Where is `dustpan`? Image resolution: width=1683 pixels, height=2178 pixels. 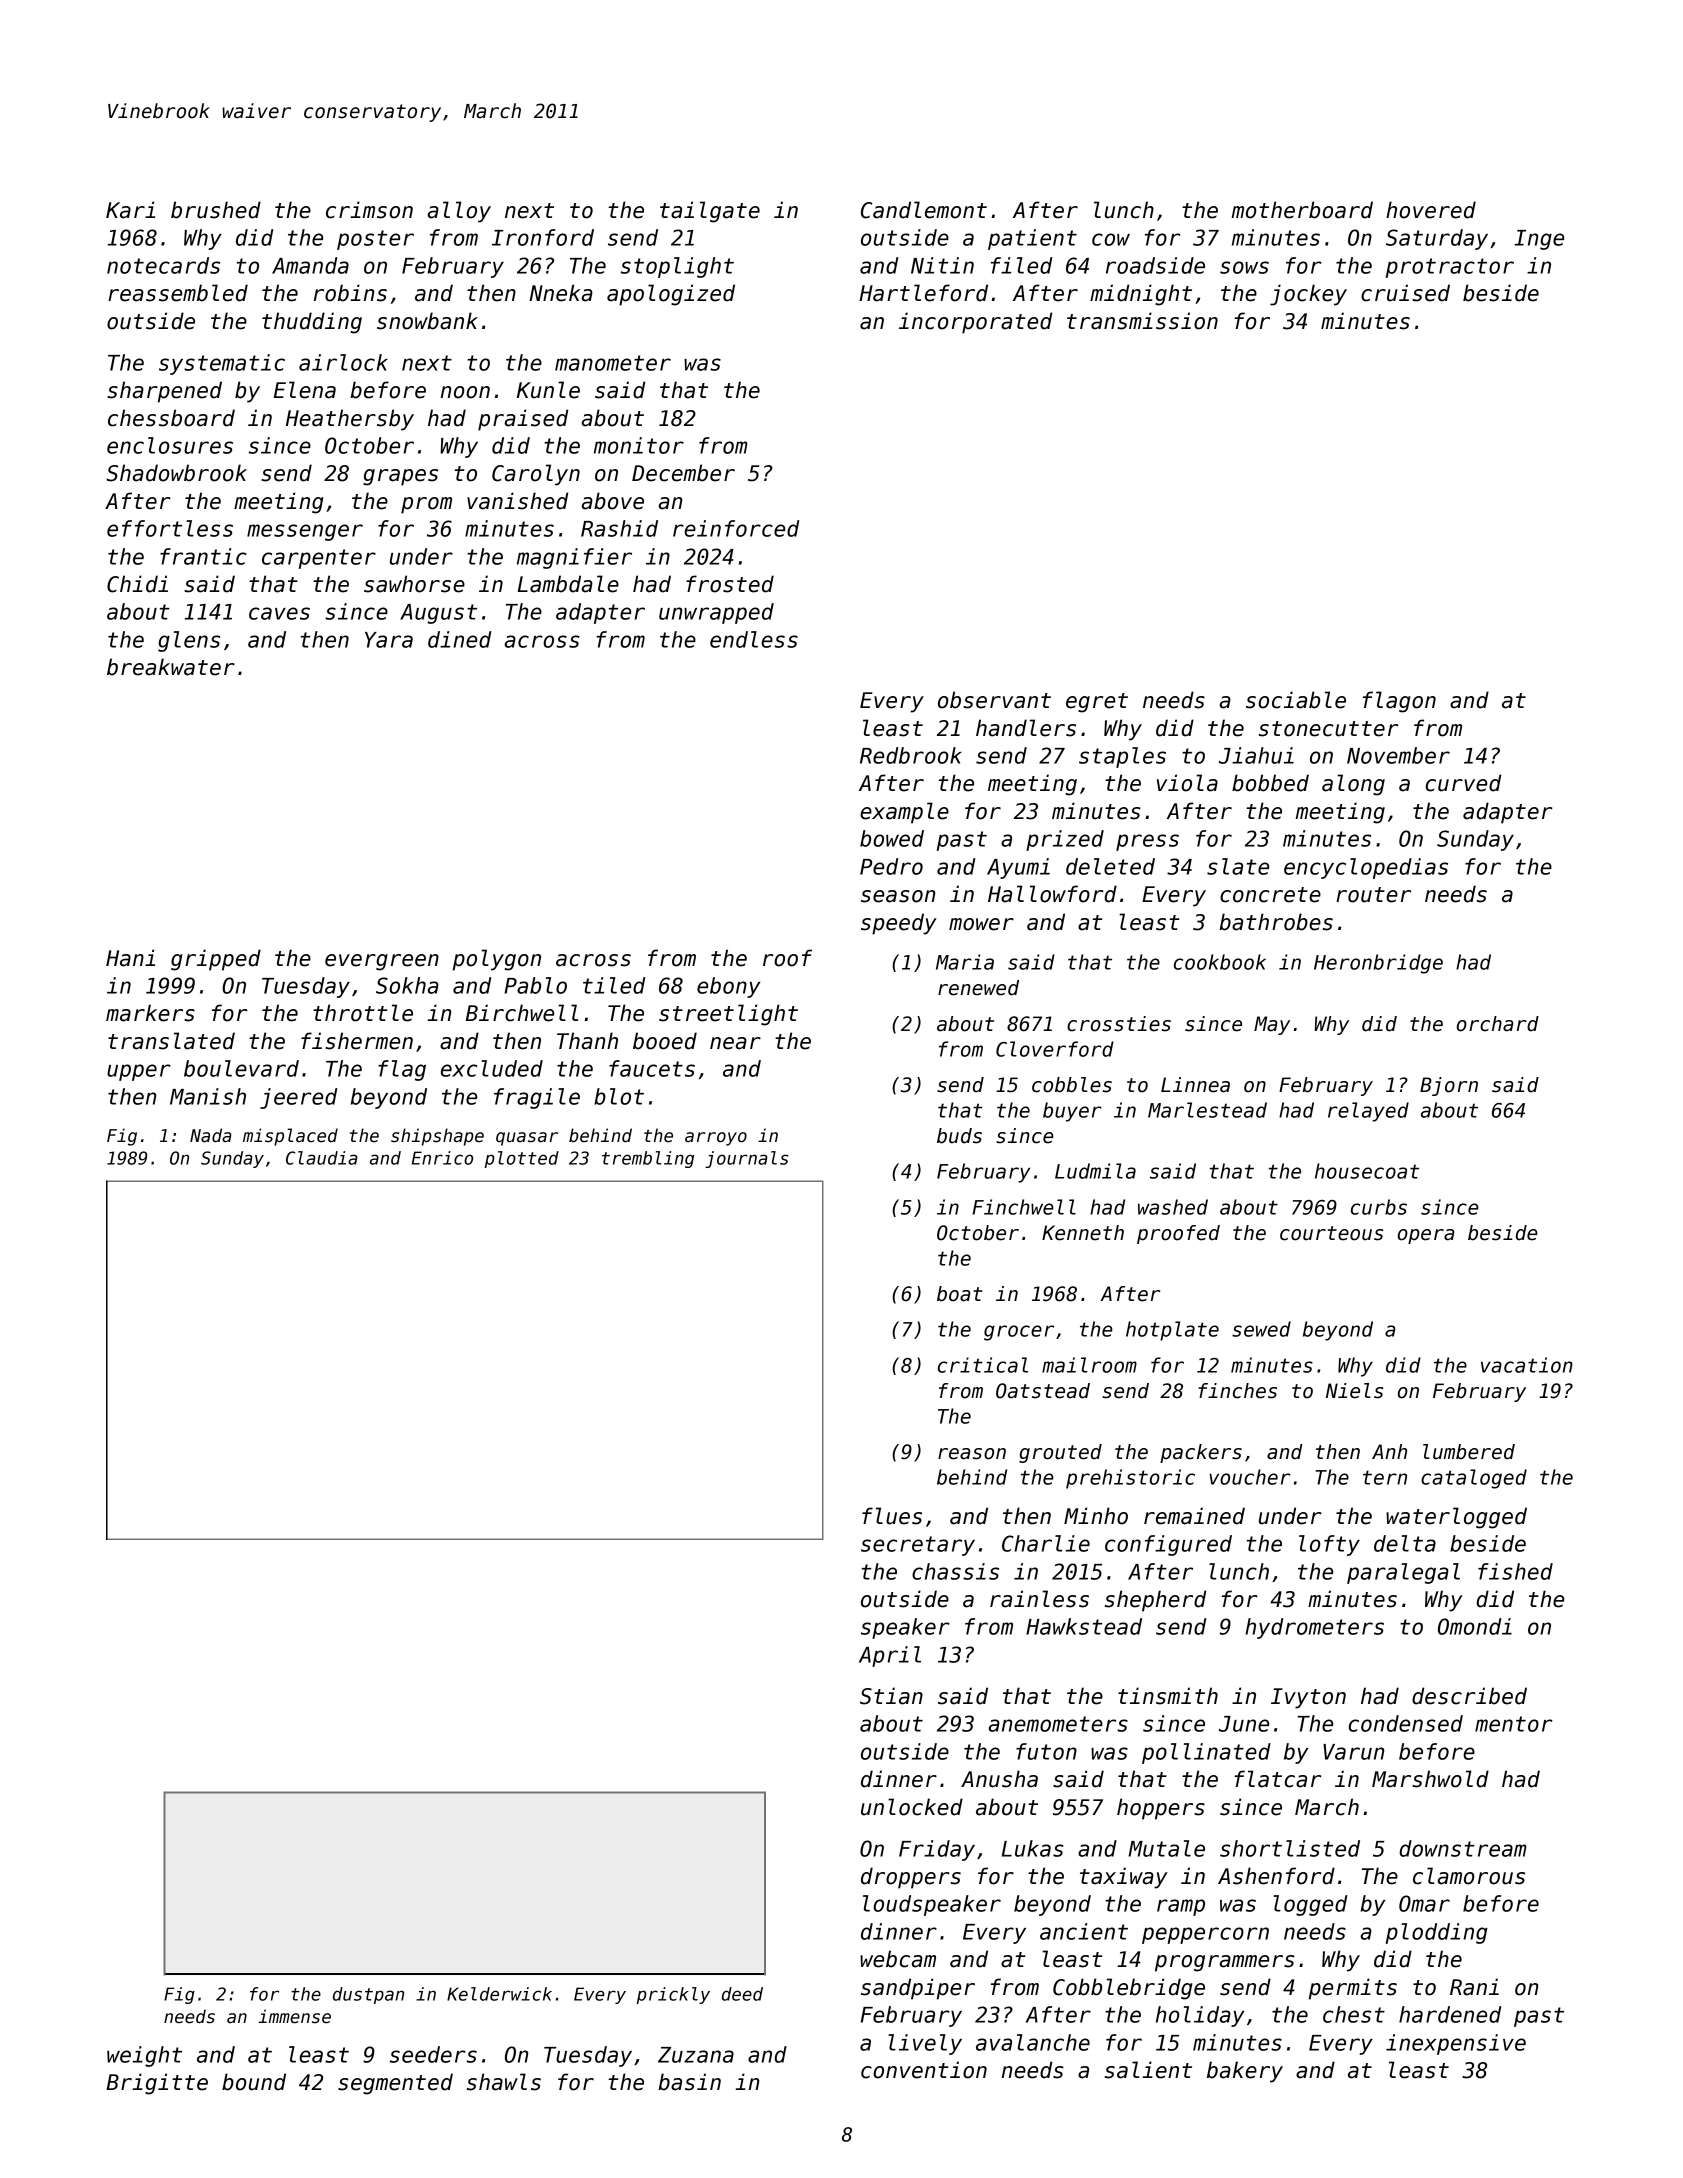
dustpan is located at coordinates (368, 1995).
